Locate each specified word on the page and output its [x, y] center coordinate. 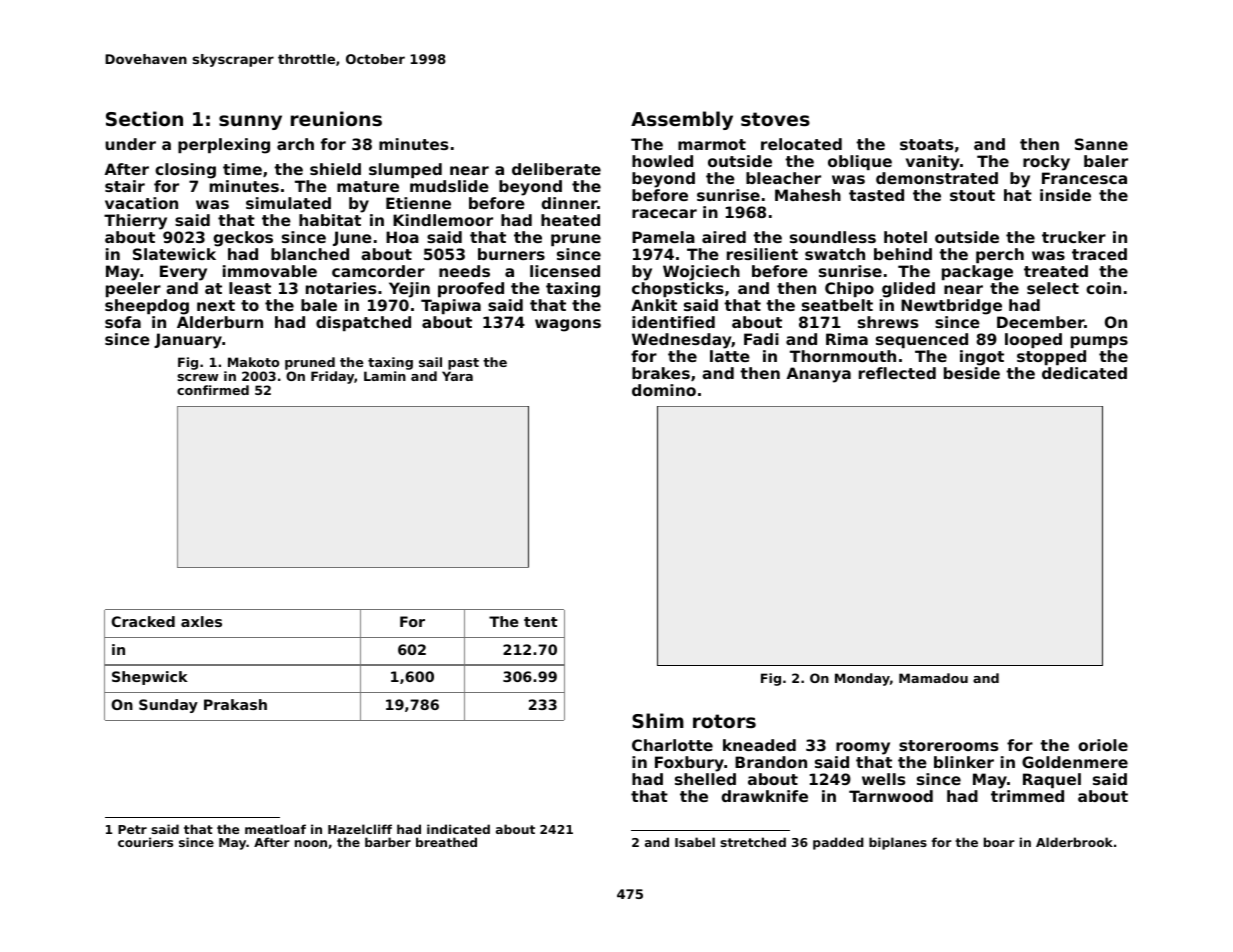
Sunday [168, 706]
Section [144, 118]
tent [541, 622]
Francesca [1084, 178]
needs [464, 271]
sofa [123, 322]
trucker [1074, 237]
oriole [1103, 745]
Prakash [235, 704]
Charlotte [672, 745]
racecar [664, 213]
